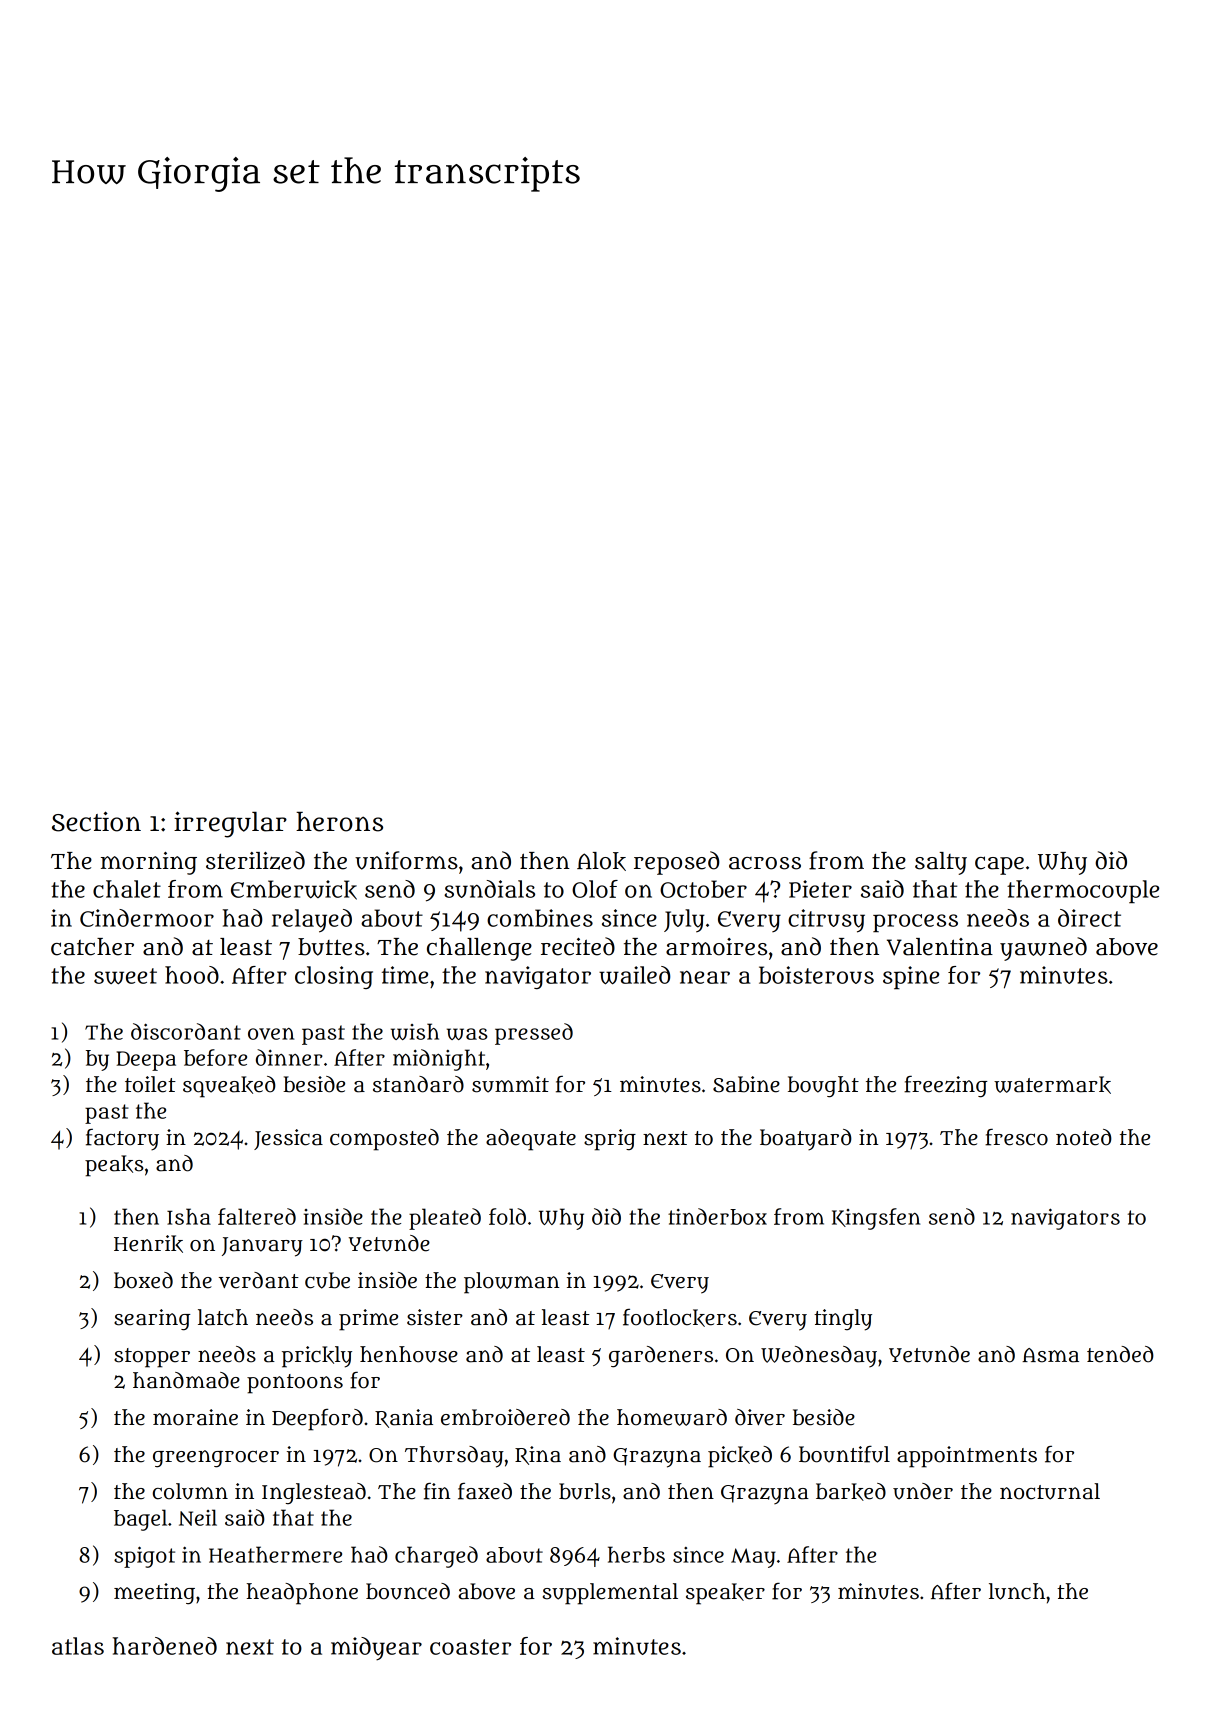 This screenshot has height=1712, width=1211. Describe the element at coordinates (1016, 1137) in the screenshot. I see `fresco` at that location.
